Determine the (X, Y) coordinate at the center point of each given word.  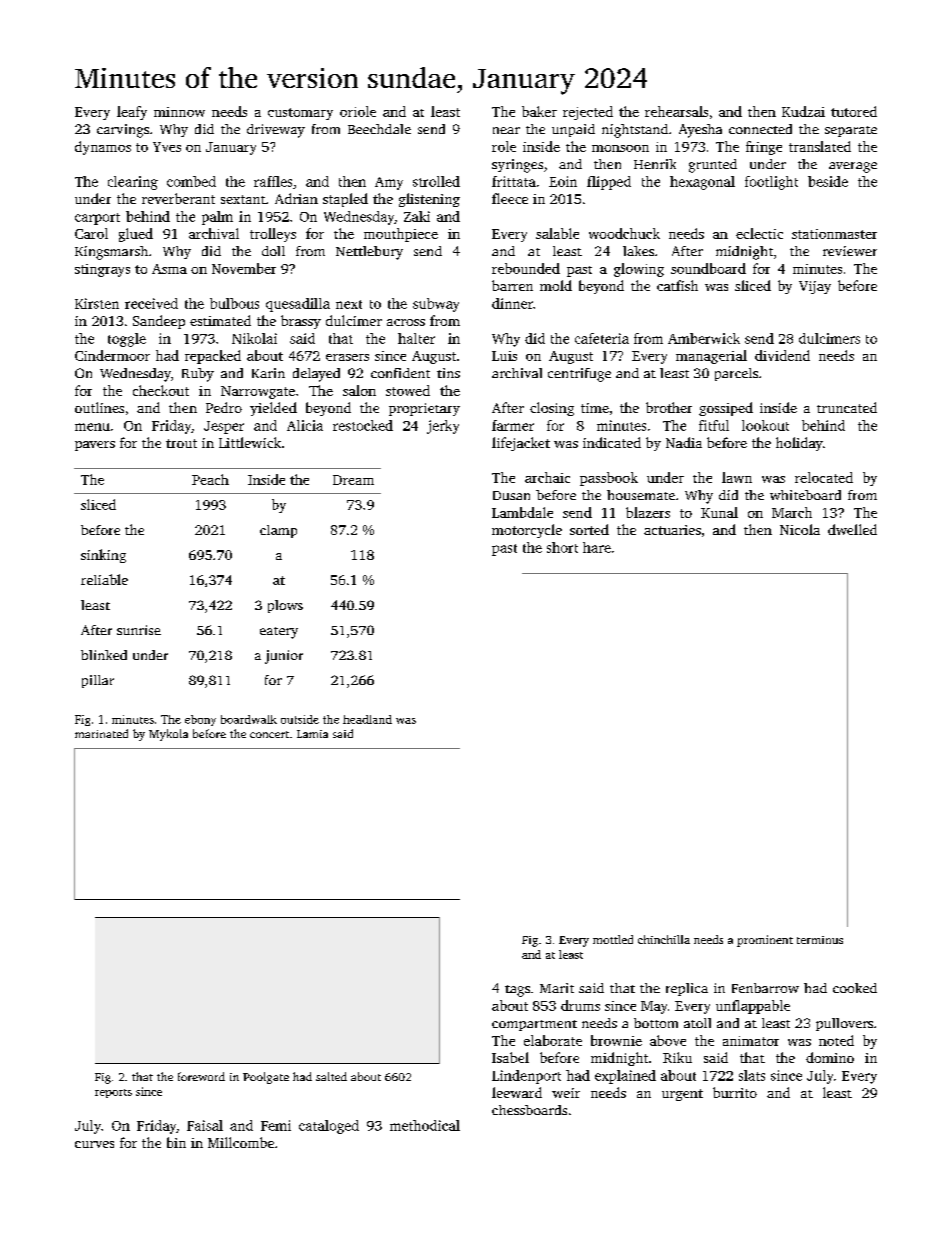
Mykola (168, 735)
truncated (847, 407)
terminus (820, 940)
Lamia (312, 734)
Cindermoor (112, 355)
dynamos (103, 148)
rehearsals (676, 111)
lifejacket (521, 444)
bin (176, 1142)
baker (539, 111)
